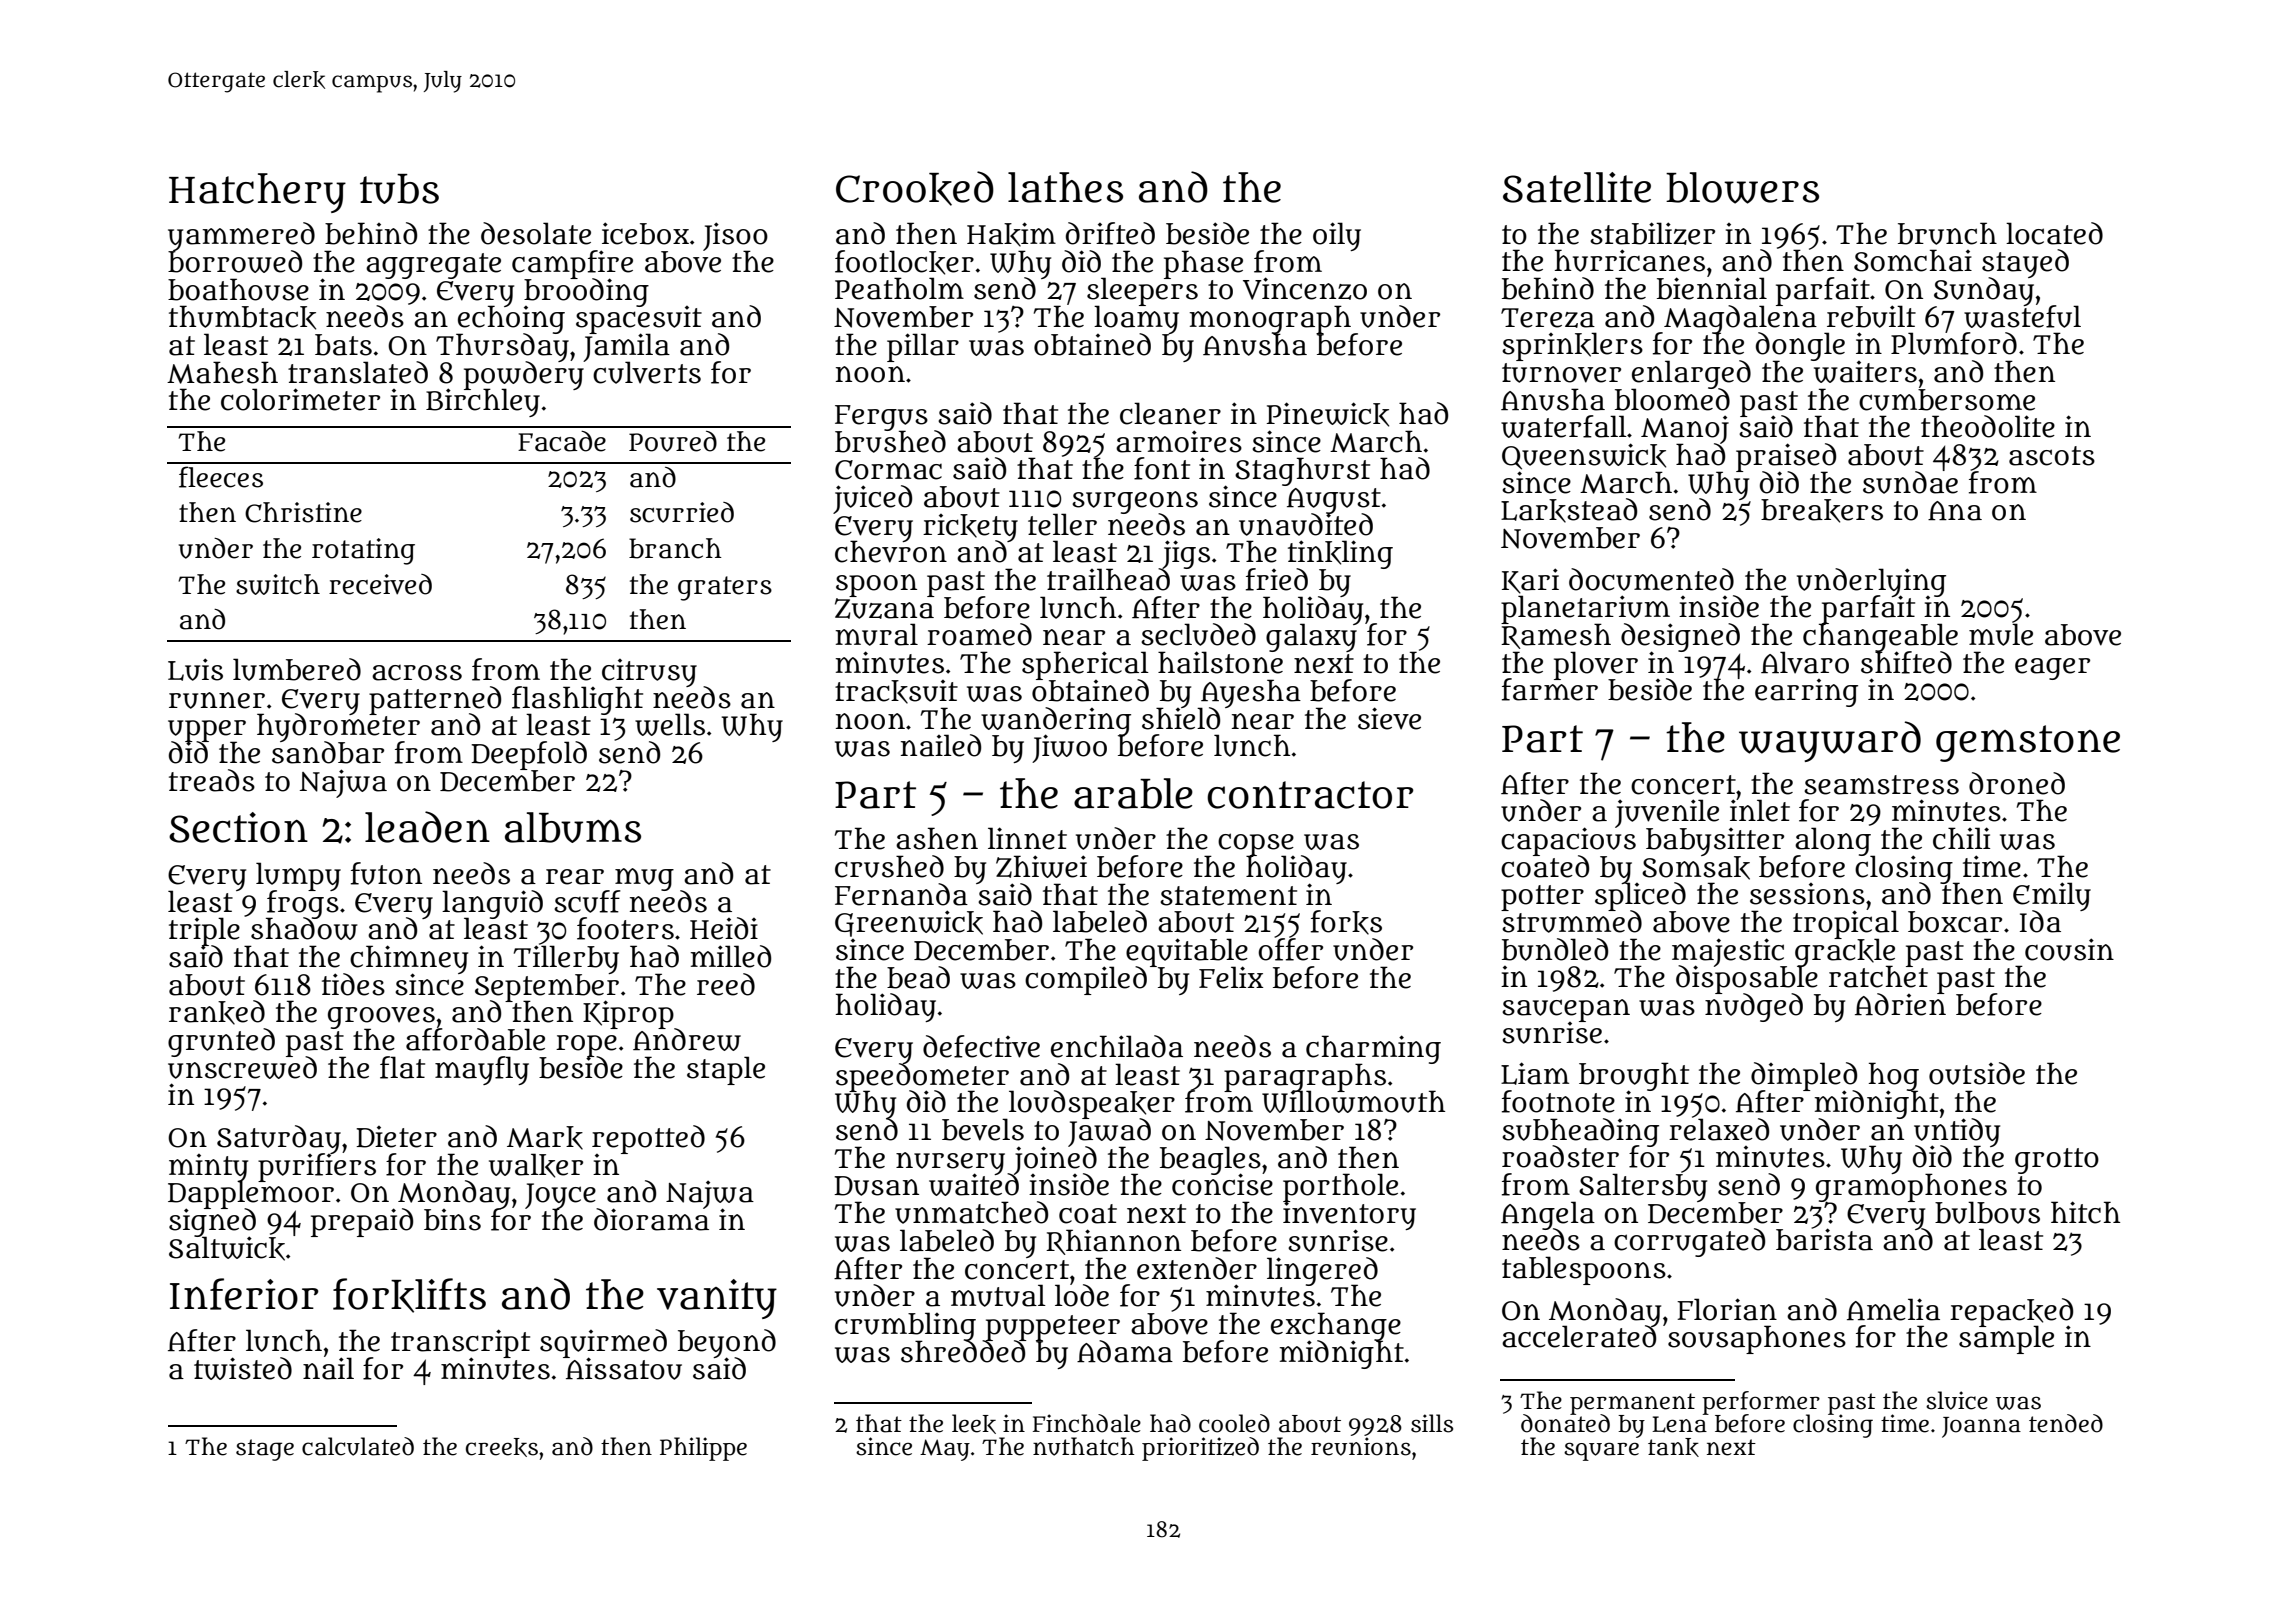 This screenshot has width=2292, height=1620. What do you see at coordinates (1957, 1400) in the screenshot?
I see `sluice` at bounding box center [1957, 1400].
